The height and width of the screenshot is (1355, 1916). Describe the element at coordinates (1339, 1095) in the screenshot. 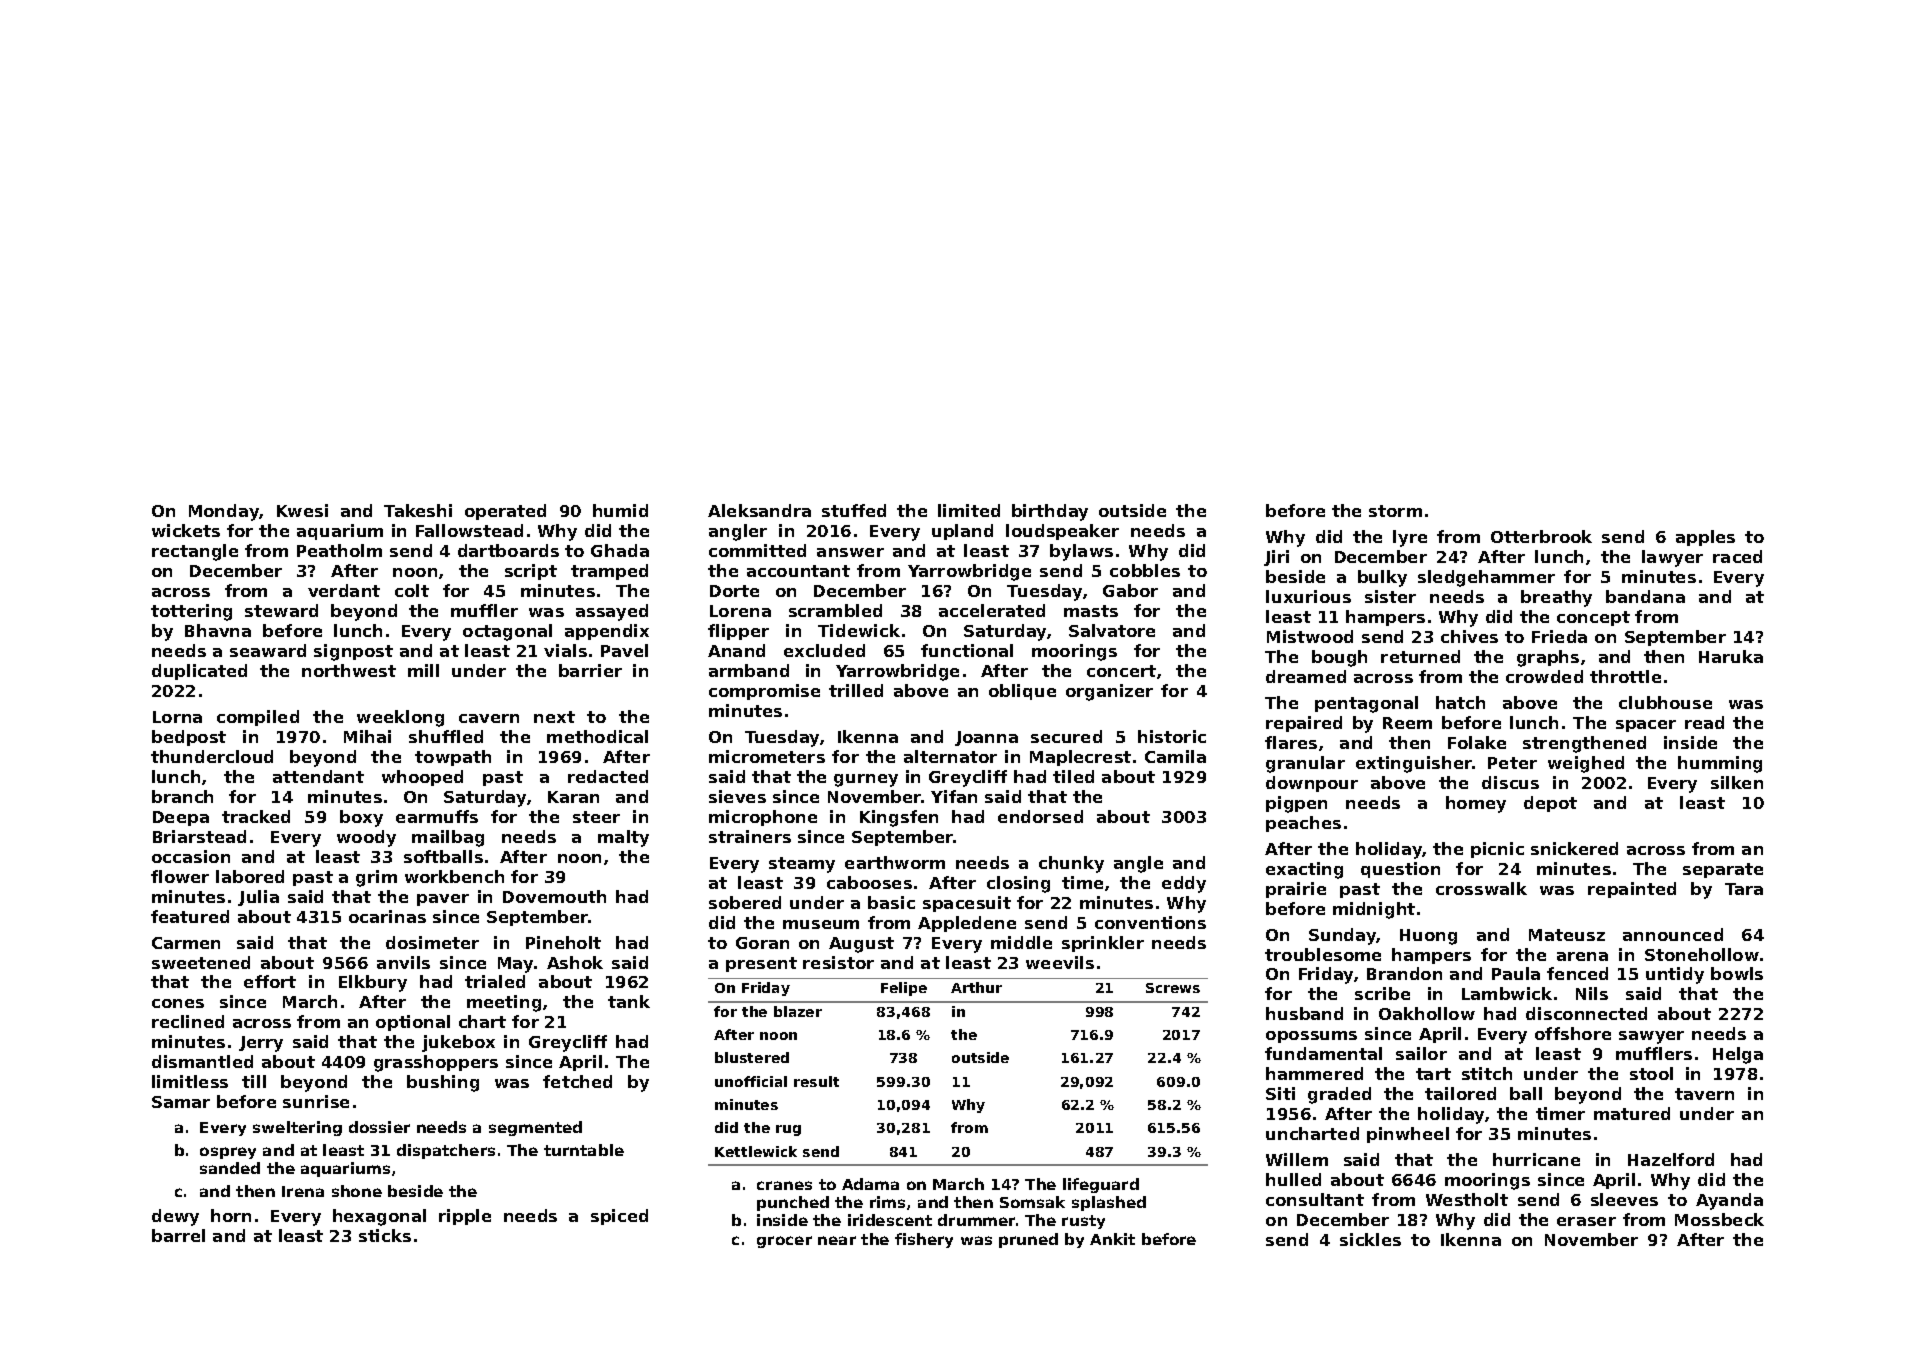

I see `graded` at that location.
